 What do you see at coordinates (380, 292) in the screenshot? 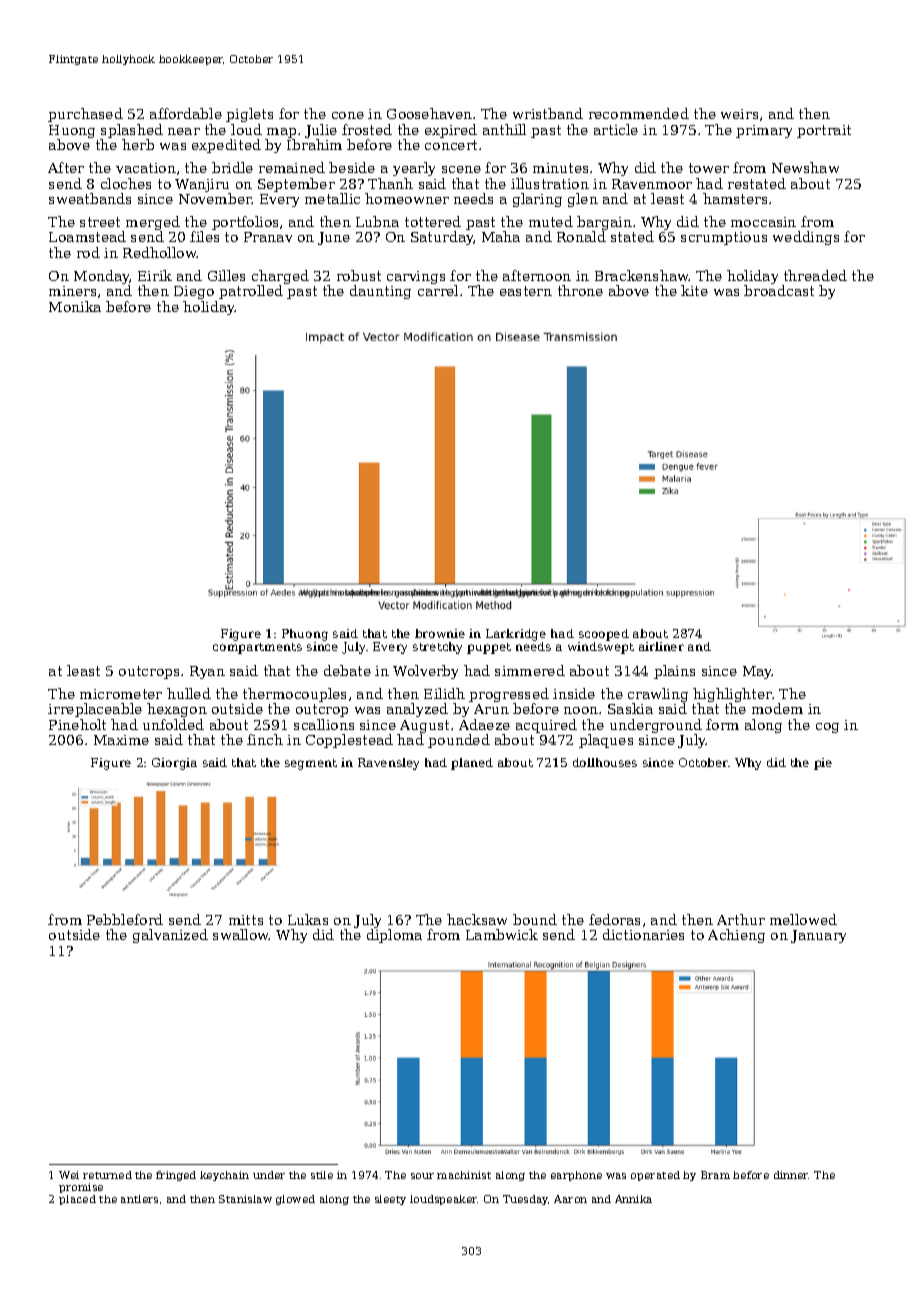
I see `daunting` at bounding box center [380, 292].
